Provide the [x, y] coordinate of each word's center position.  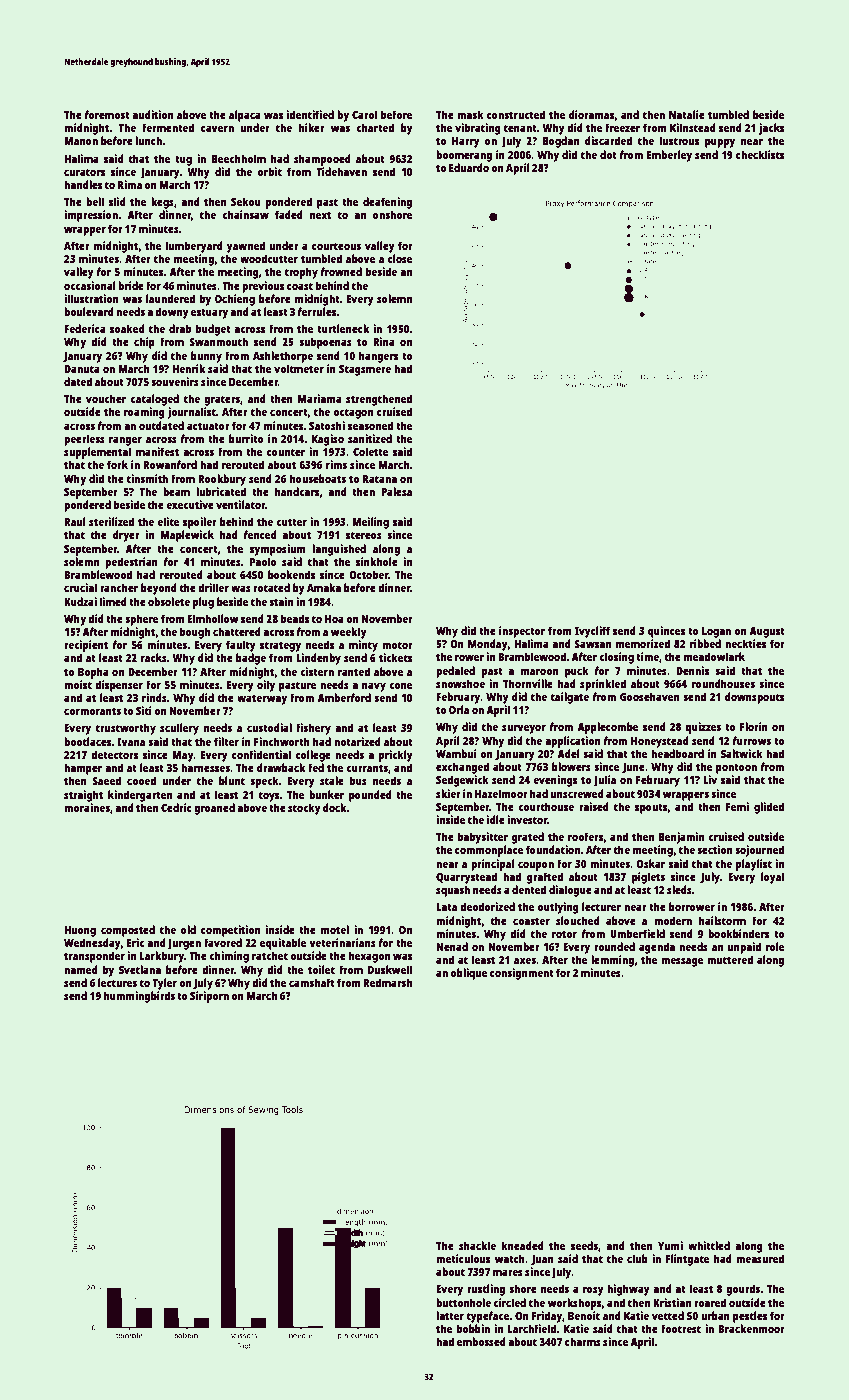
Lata [446, 907]
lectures [117, 982]
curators [84, 172]
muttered [730, 959]
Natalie [687, 114]
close [400, 258]
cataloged [154, 400]
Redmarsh [387, 982]
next [320, 215]
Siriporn [209, 997]
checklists [760, 154]
